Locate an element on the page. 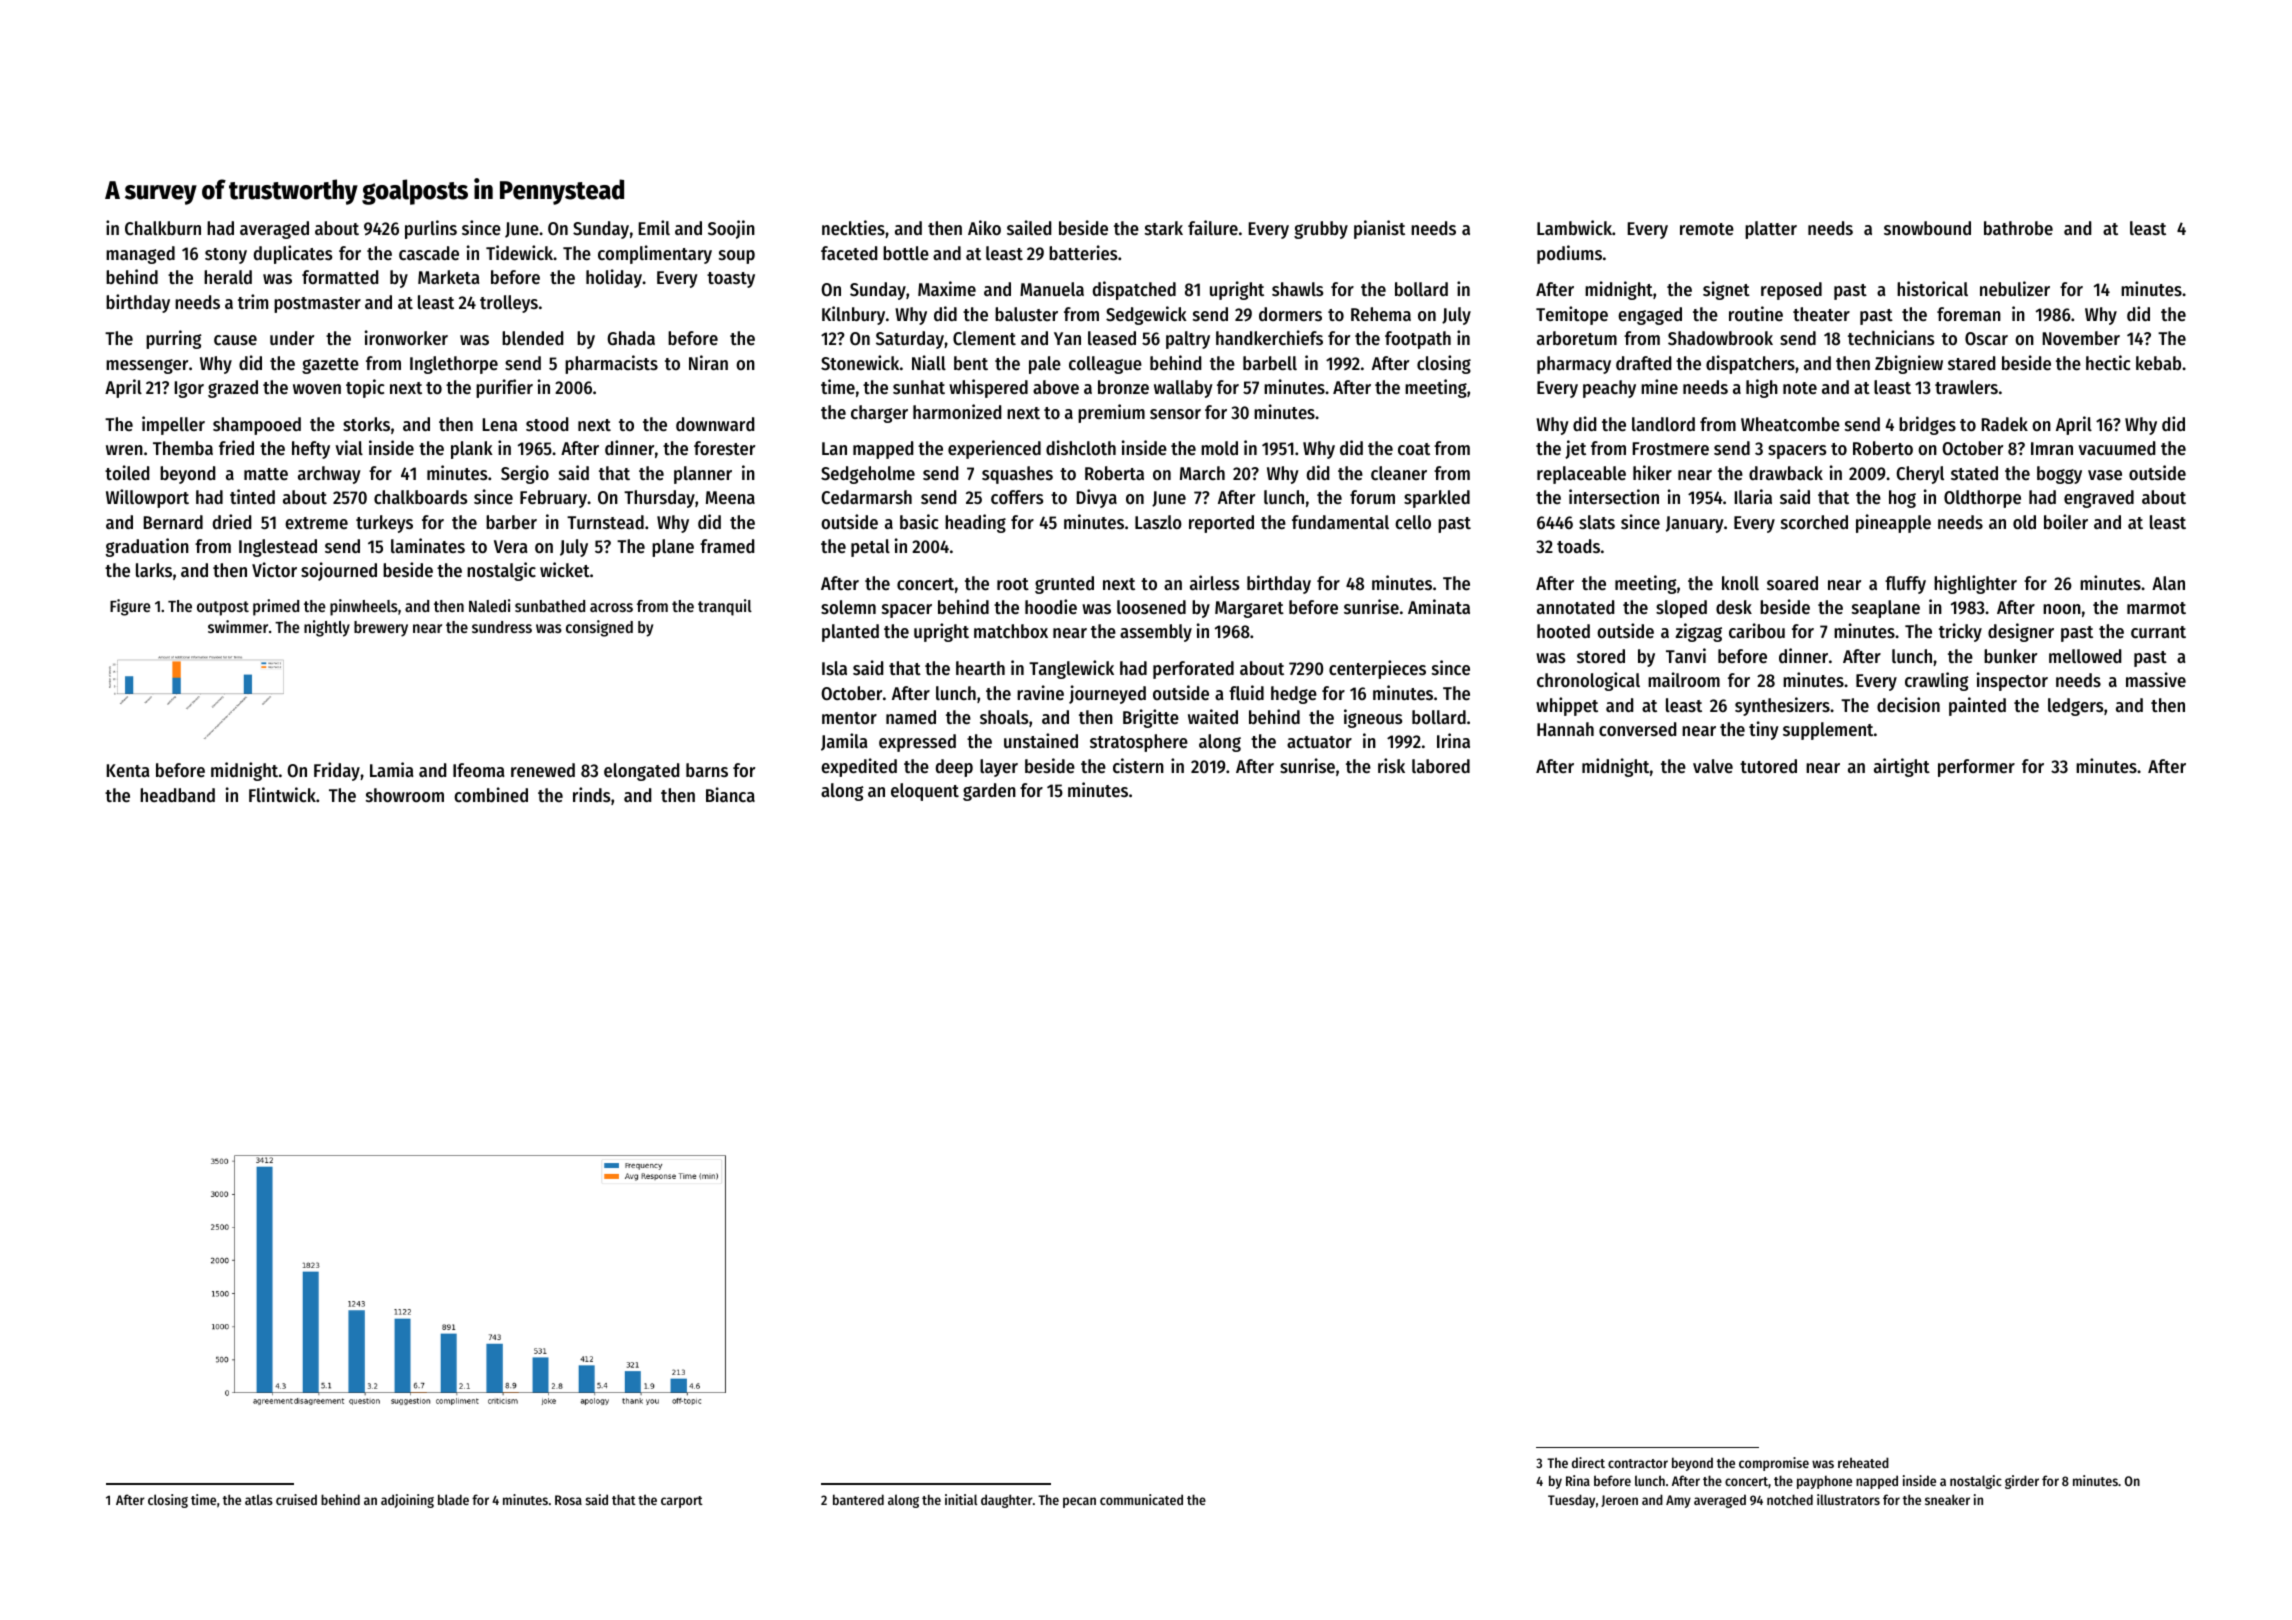 The image size is (2292, 1620). marmot is located at coordinates (2156, 608).
